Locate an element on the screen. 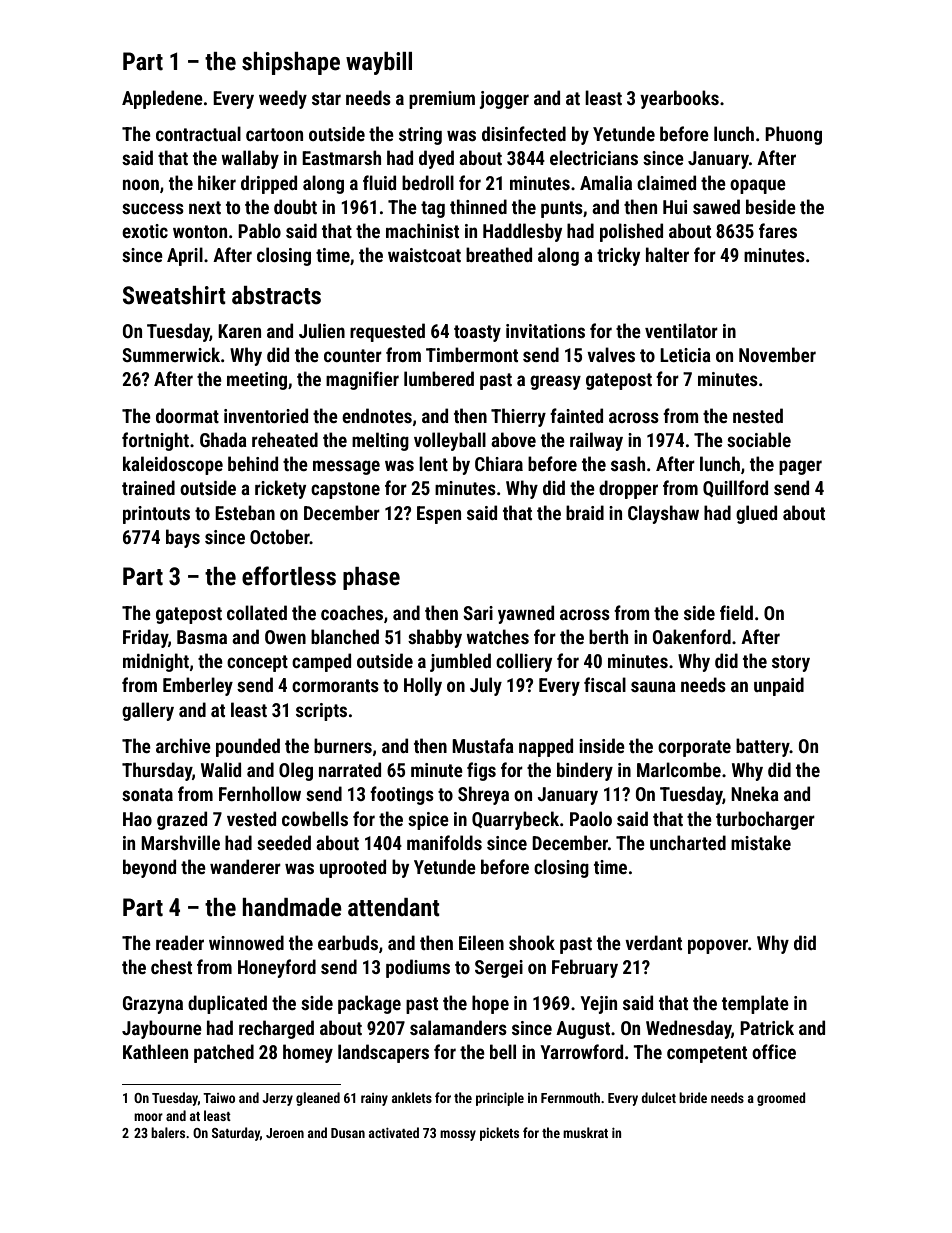  bride is located at coordinates (693, 1097).
